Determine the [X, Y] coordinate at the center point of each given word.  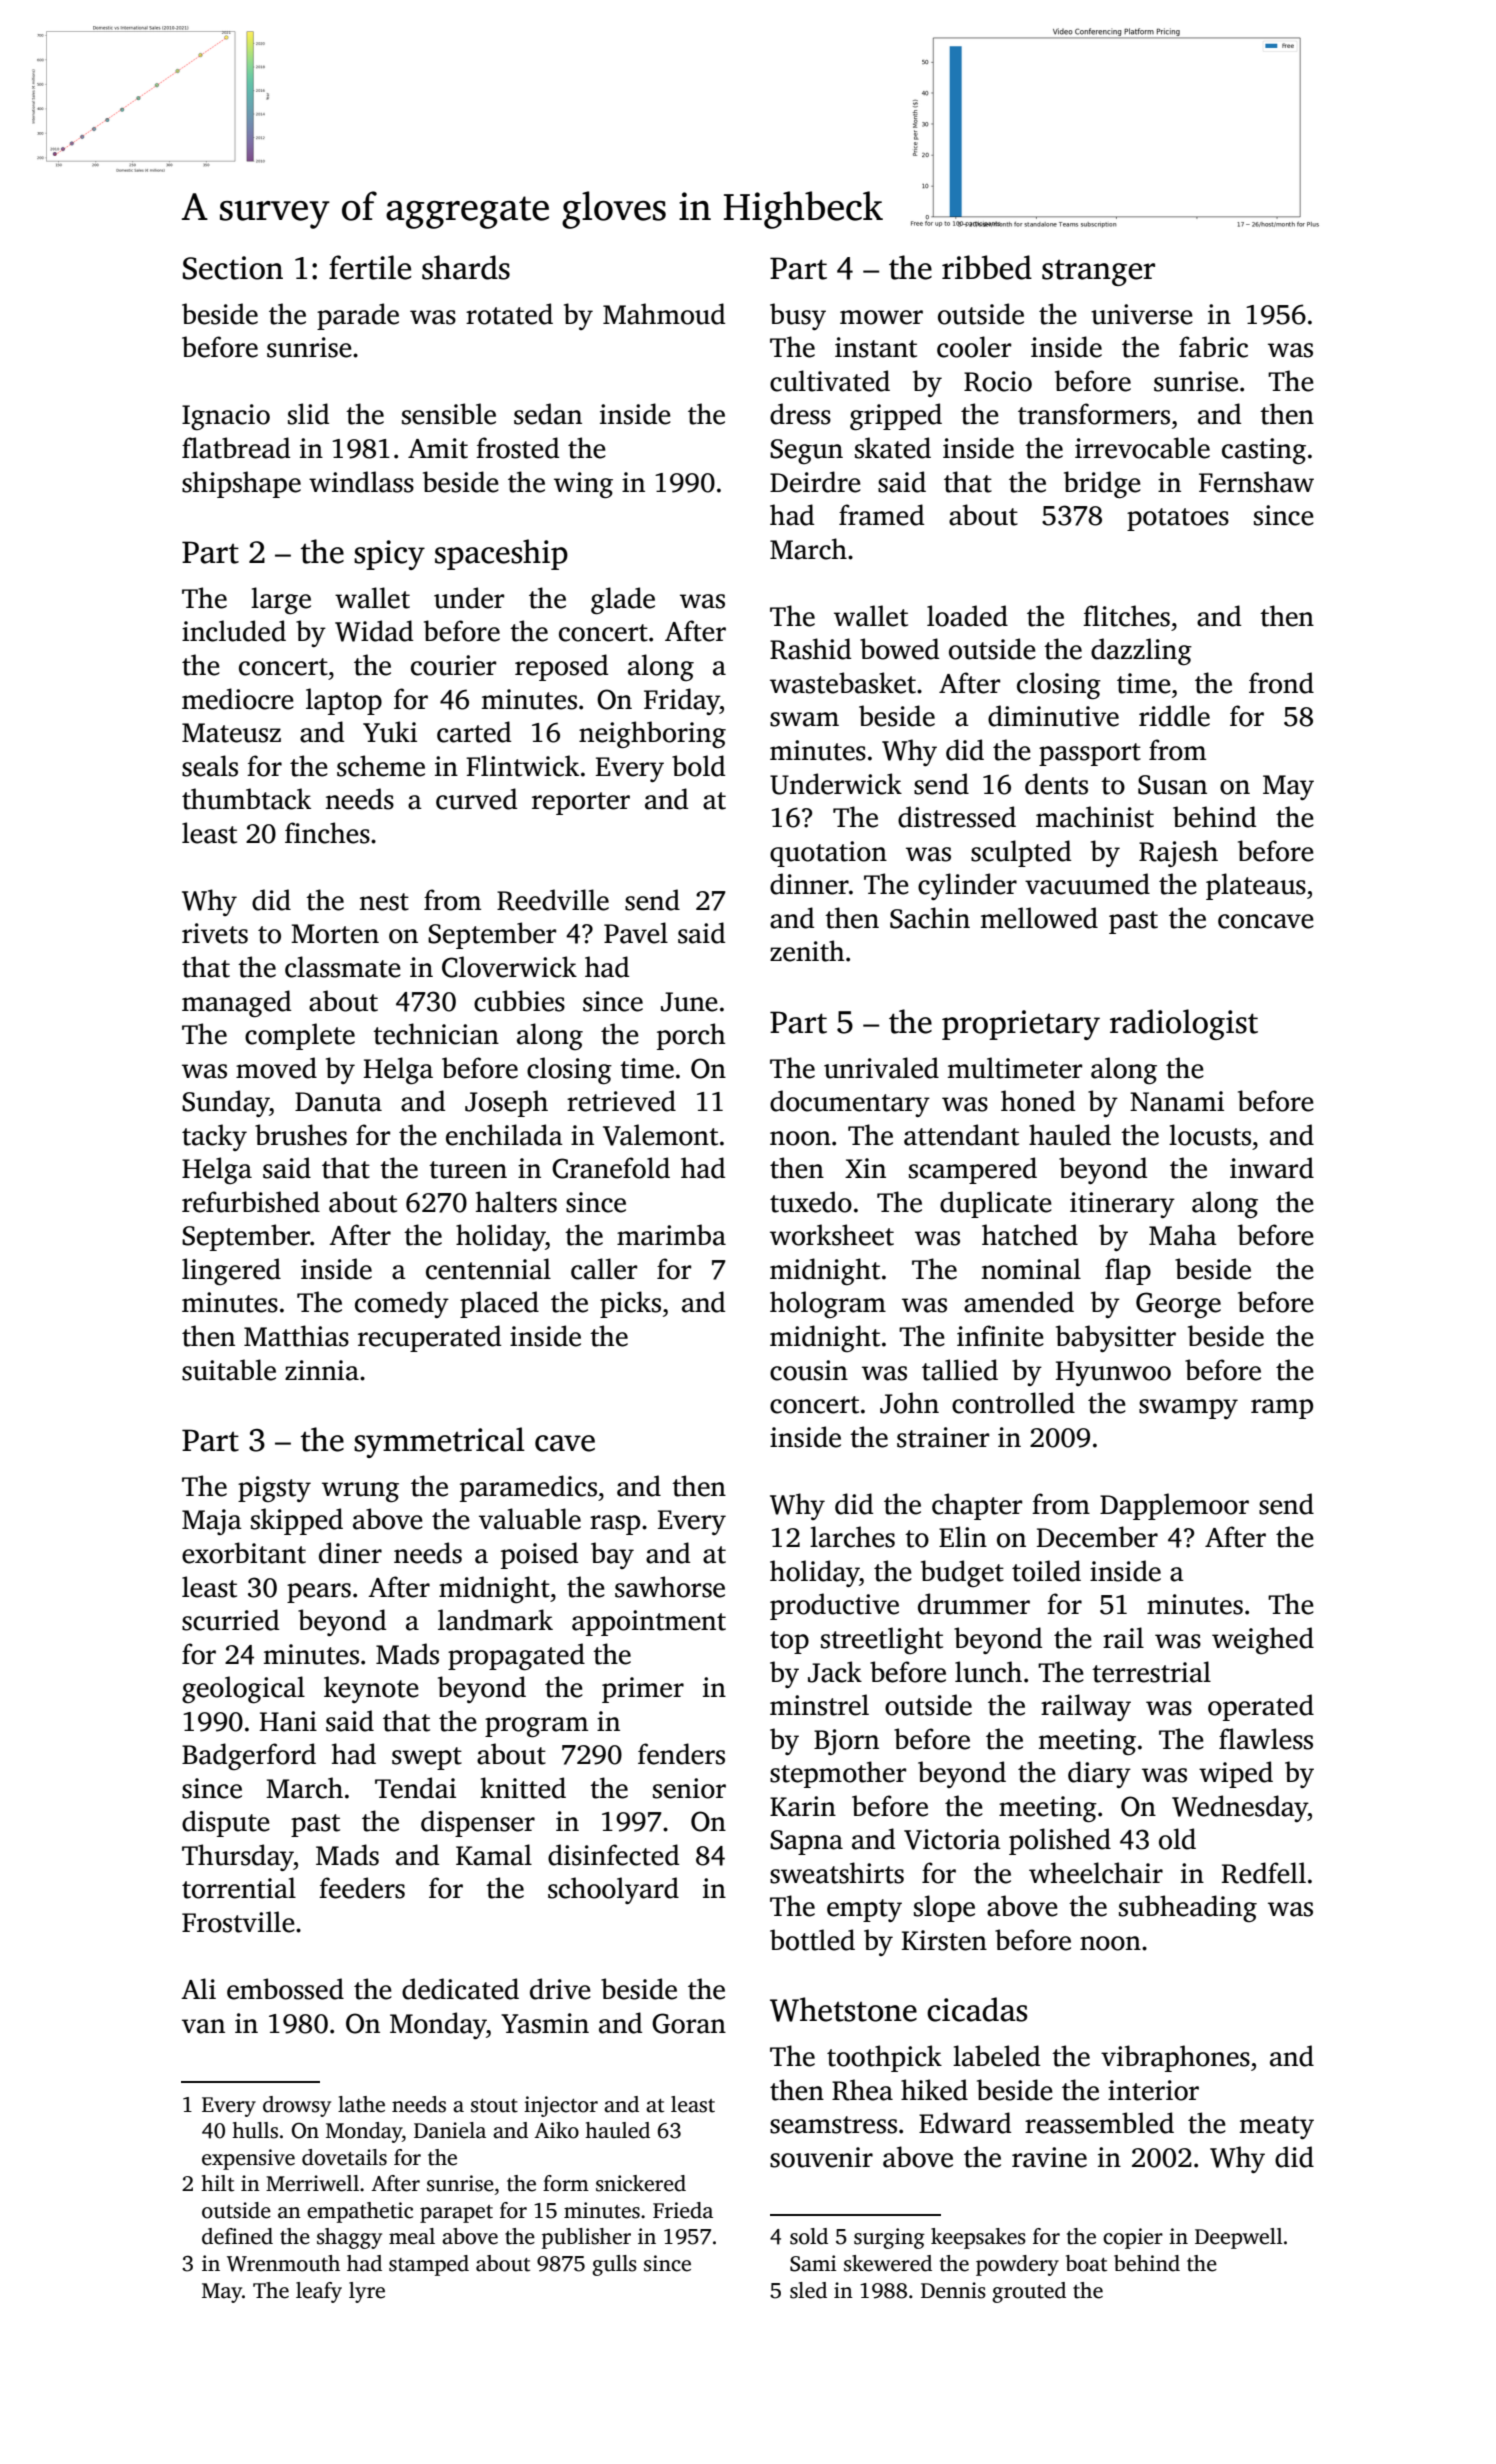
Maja [212, 1522]
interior [1153, 2090]
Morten [335, 934]
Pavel [636, 933]
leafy [319, 2292]
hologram [828, 1304]
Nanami [1177, 1101]
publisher [586, 2238]
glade [623, 600]
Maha [1183, 1235]
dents [1056, 784]
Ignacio [226, 417]
